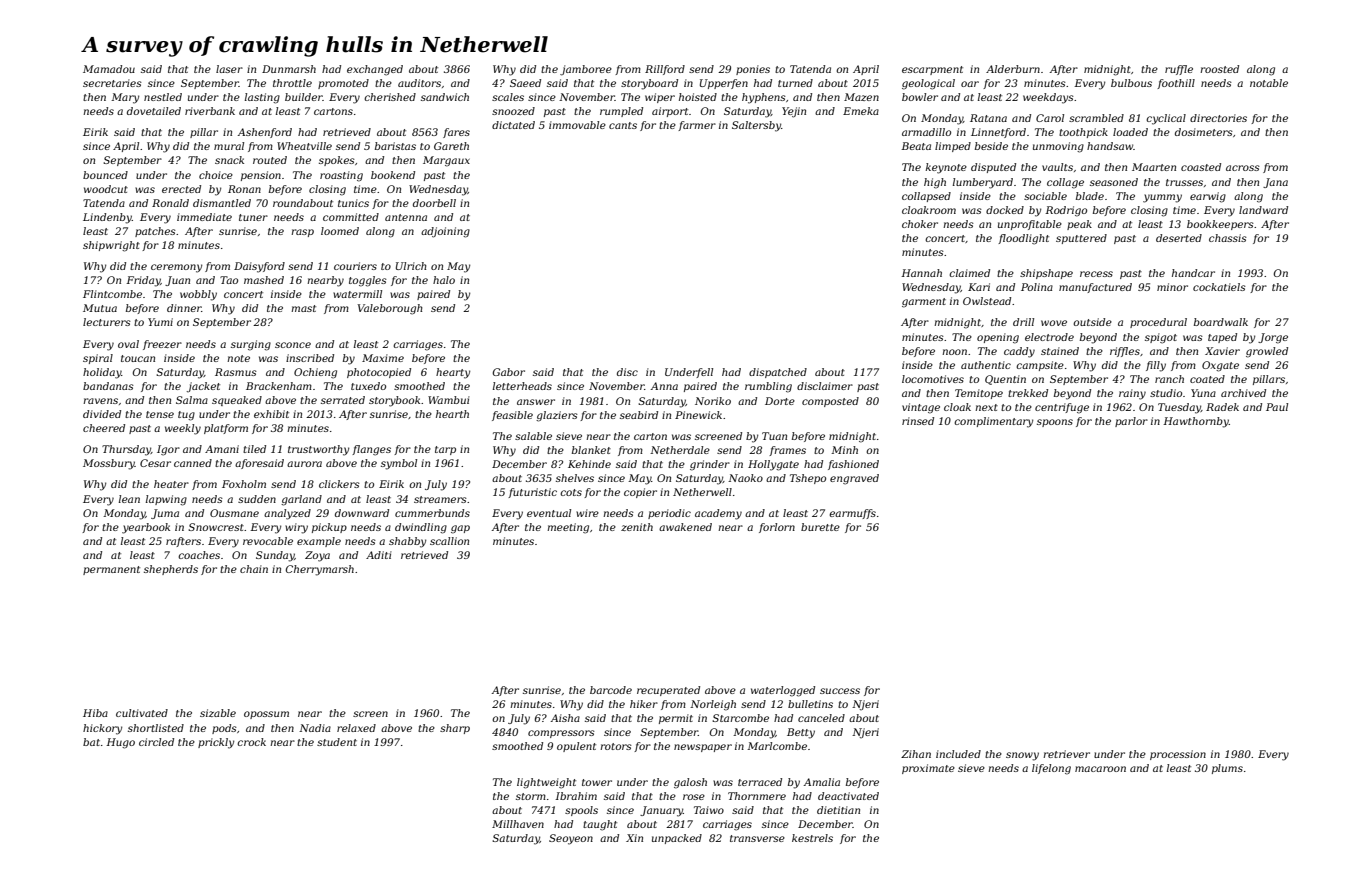 This page has width=1372, height=887. What do you see at coordinates (128, 344) in the page?
I see `oval` at bounding box center [128, 344].
